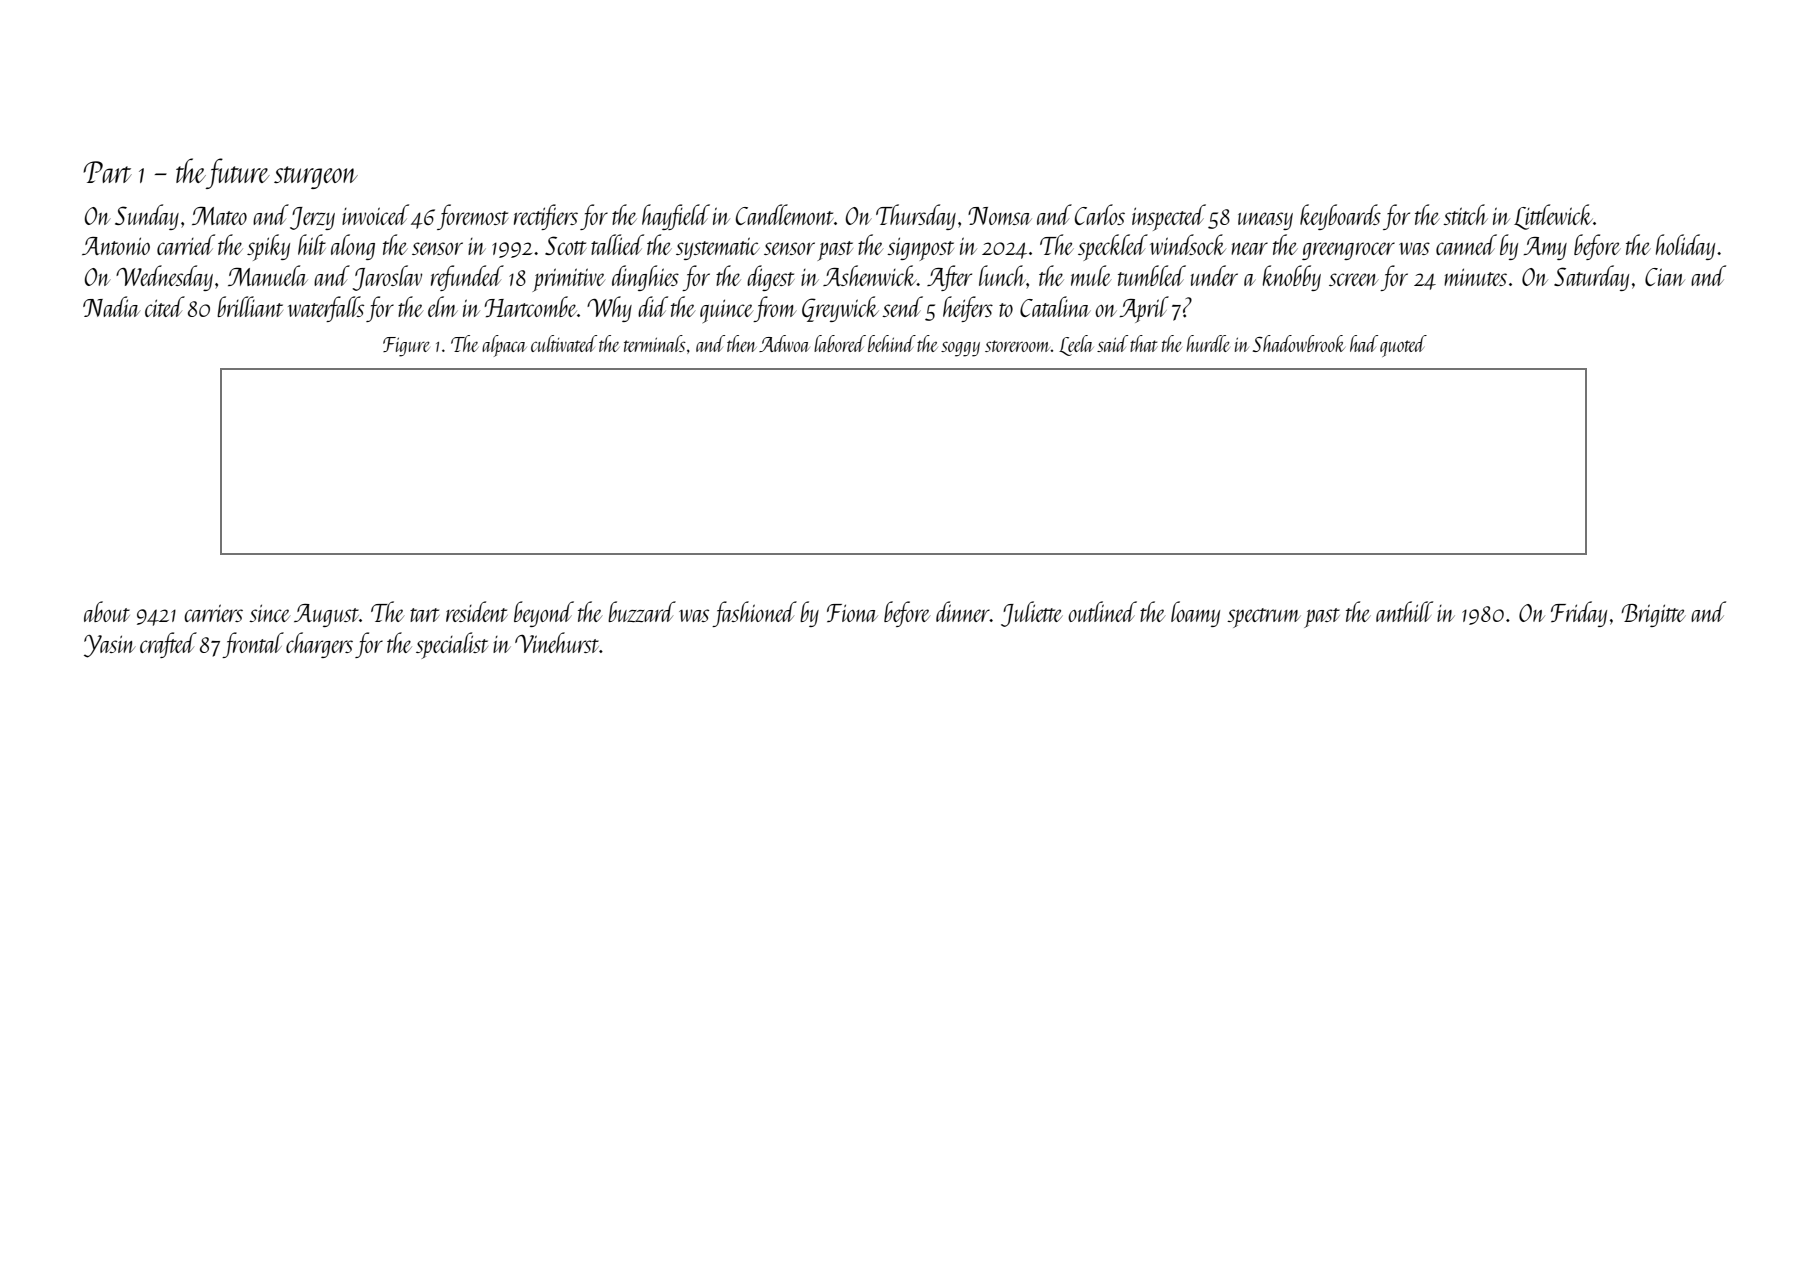 This screenshot has height=1277, width=1807. Describe the element at coordinates (1018, 346) in the screenshot. I see `storeroom` at that location.
